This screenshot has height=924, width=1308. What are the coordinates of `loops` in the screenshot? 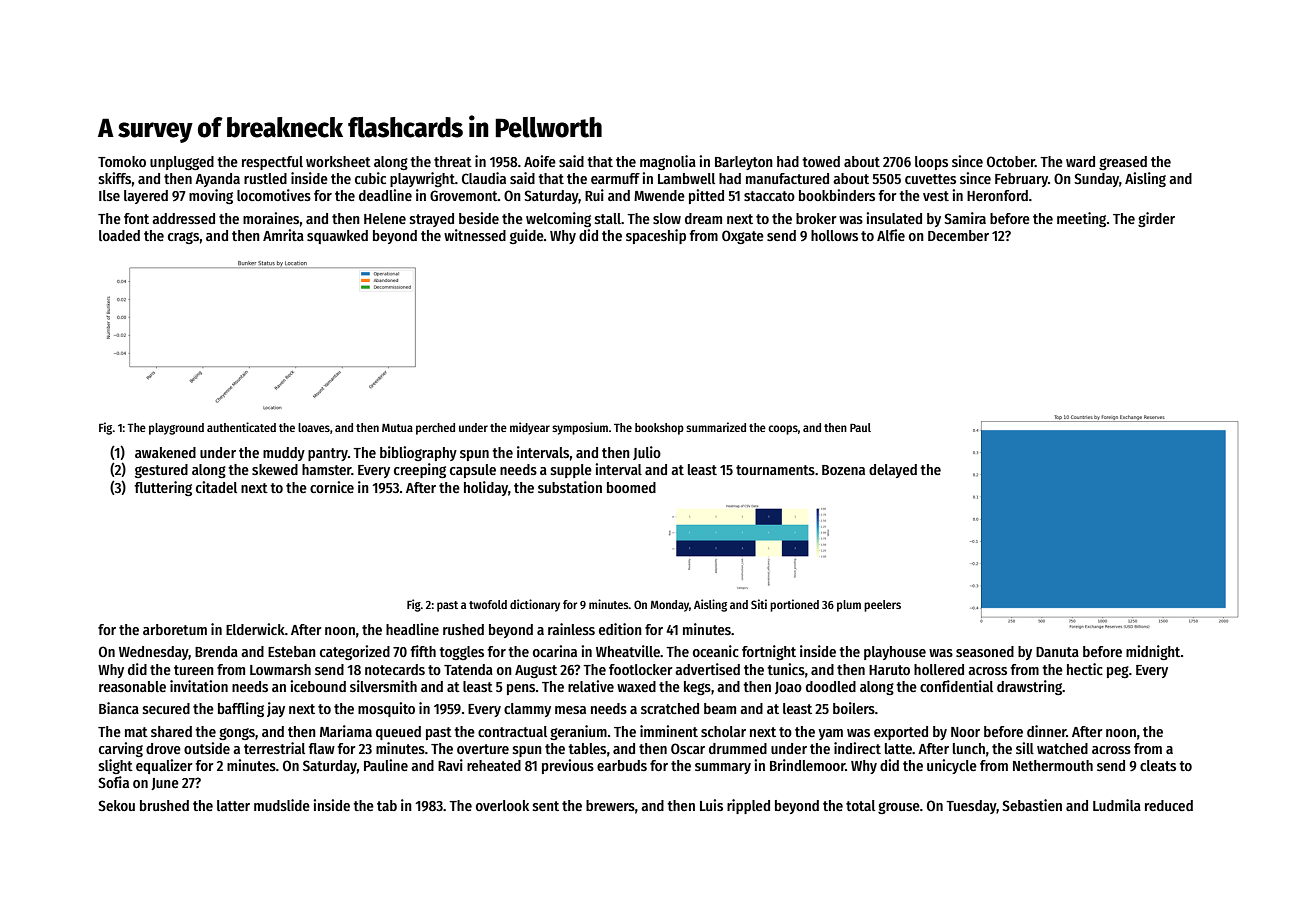 It's located at (931, 163).
